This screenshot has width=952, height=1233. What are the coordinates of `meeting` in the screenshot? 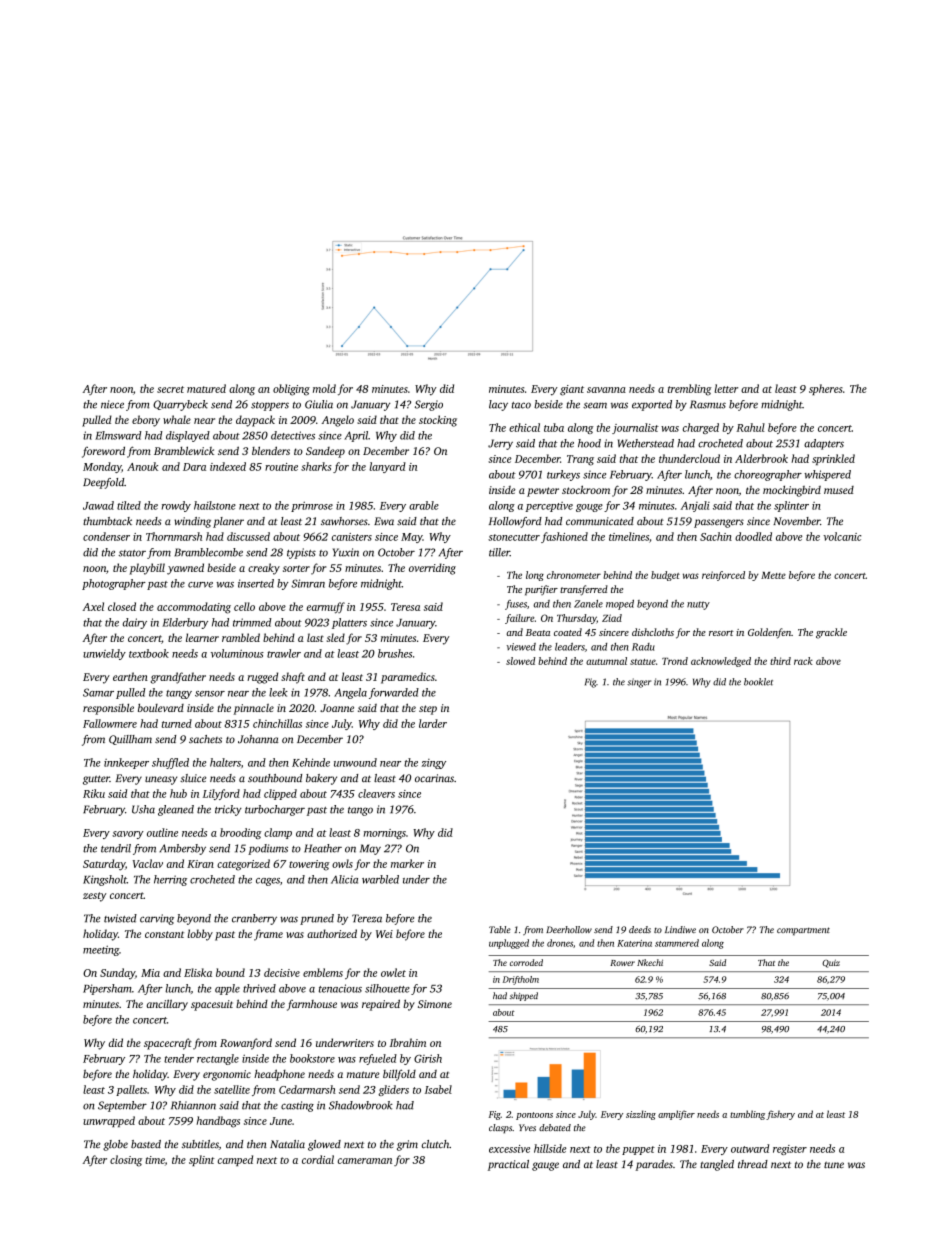 It's located at (101, 951).
